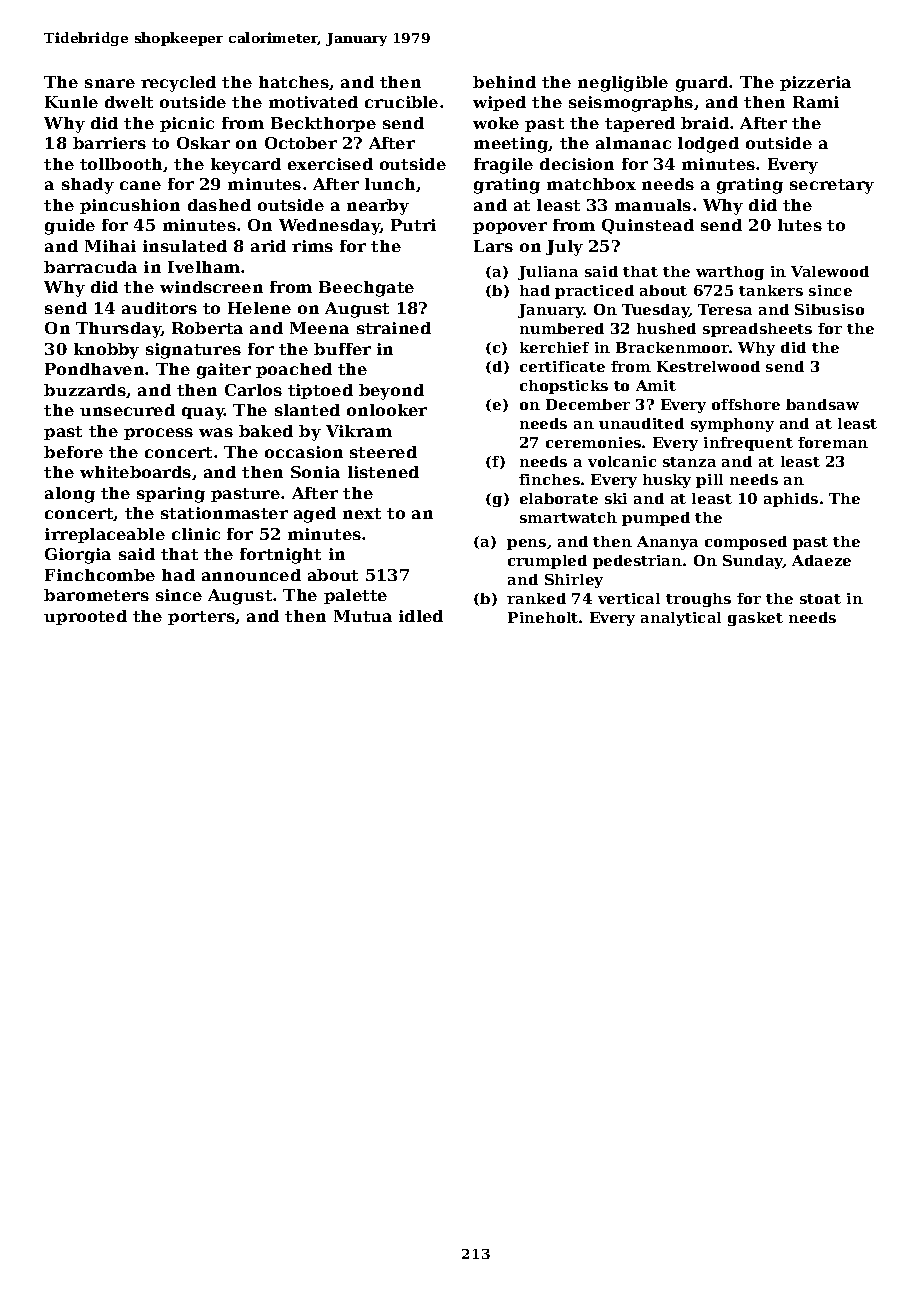 The height and width of the screenshot is (1308, 924). Describe the element at coordinates (564, 248) in the screenshot. I see `July` at that location.
